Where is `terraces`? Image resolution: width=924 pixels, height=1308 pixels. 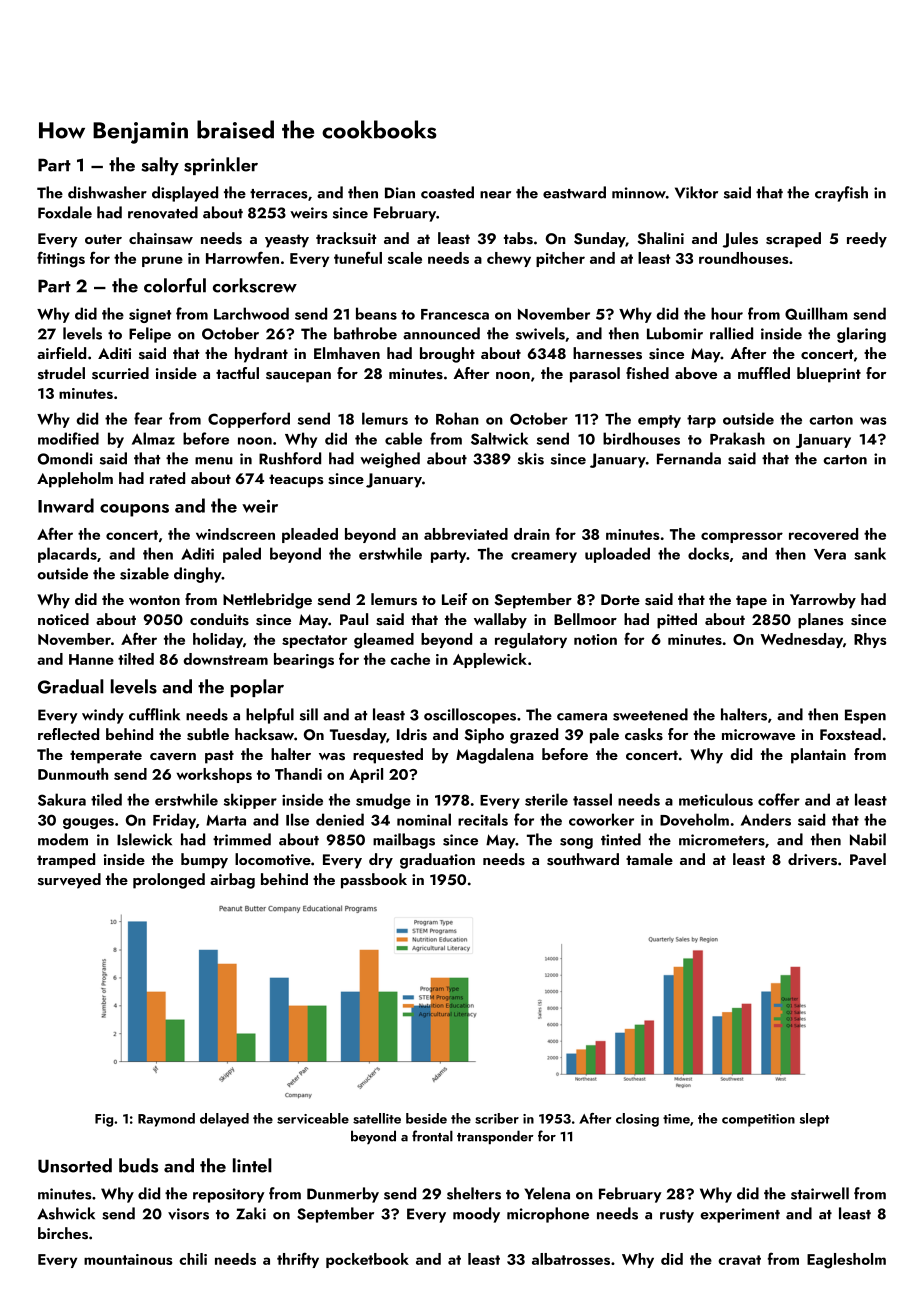 terraces is located at coordinates (279, 194).
